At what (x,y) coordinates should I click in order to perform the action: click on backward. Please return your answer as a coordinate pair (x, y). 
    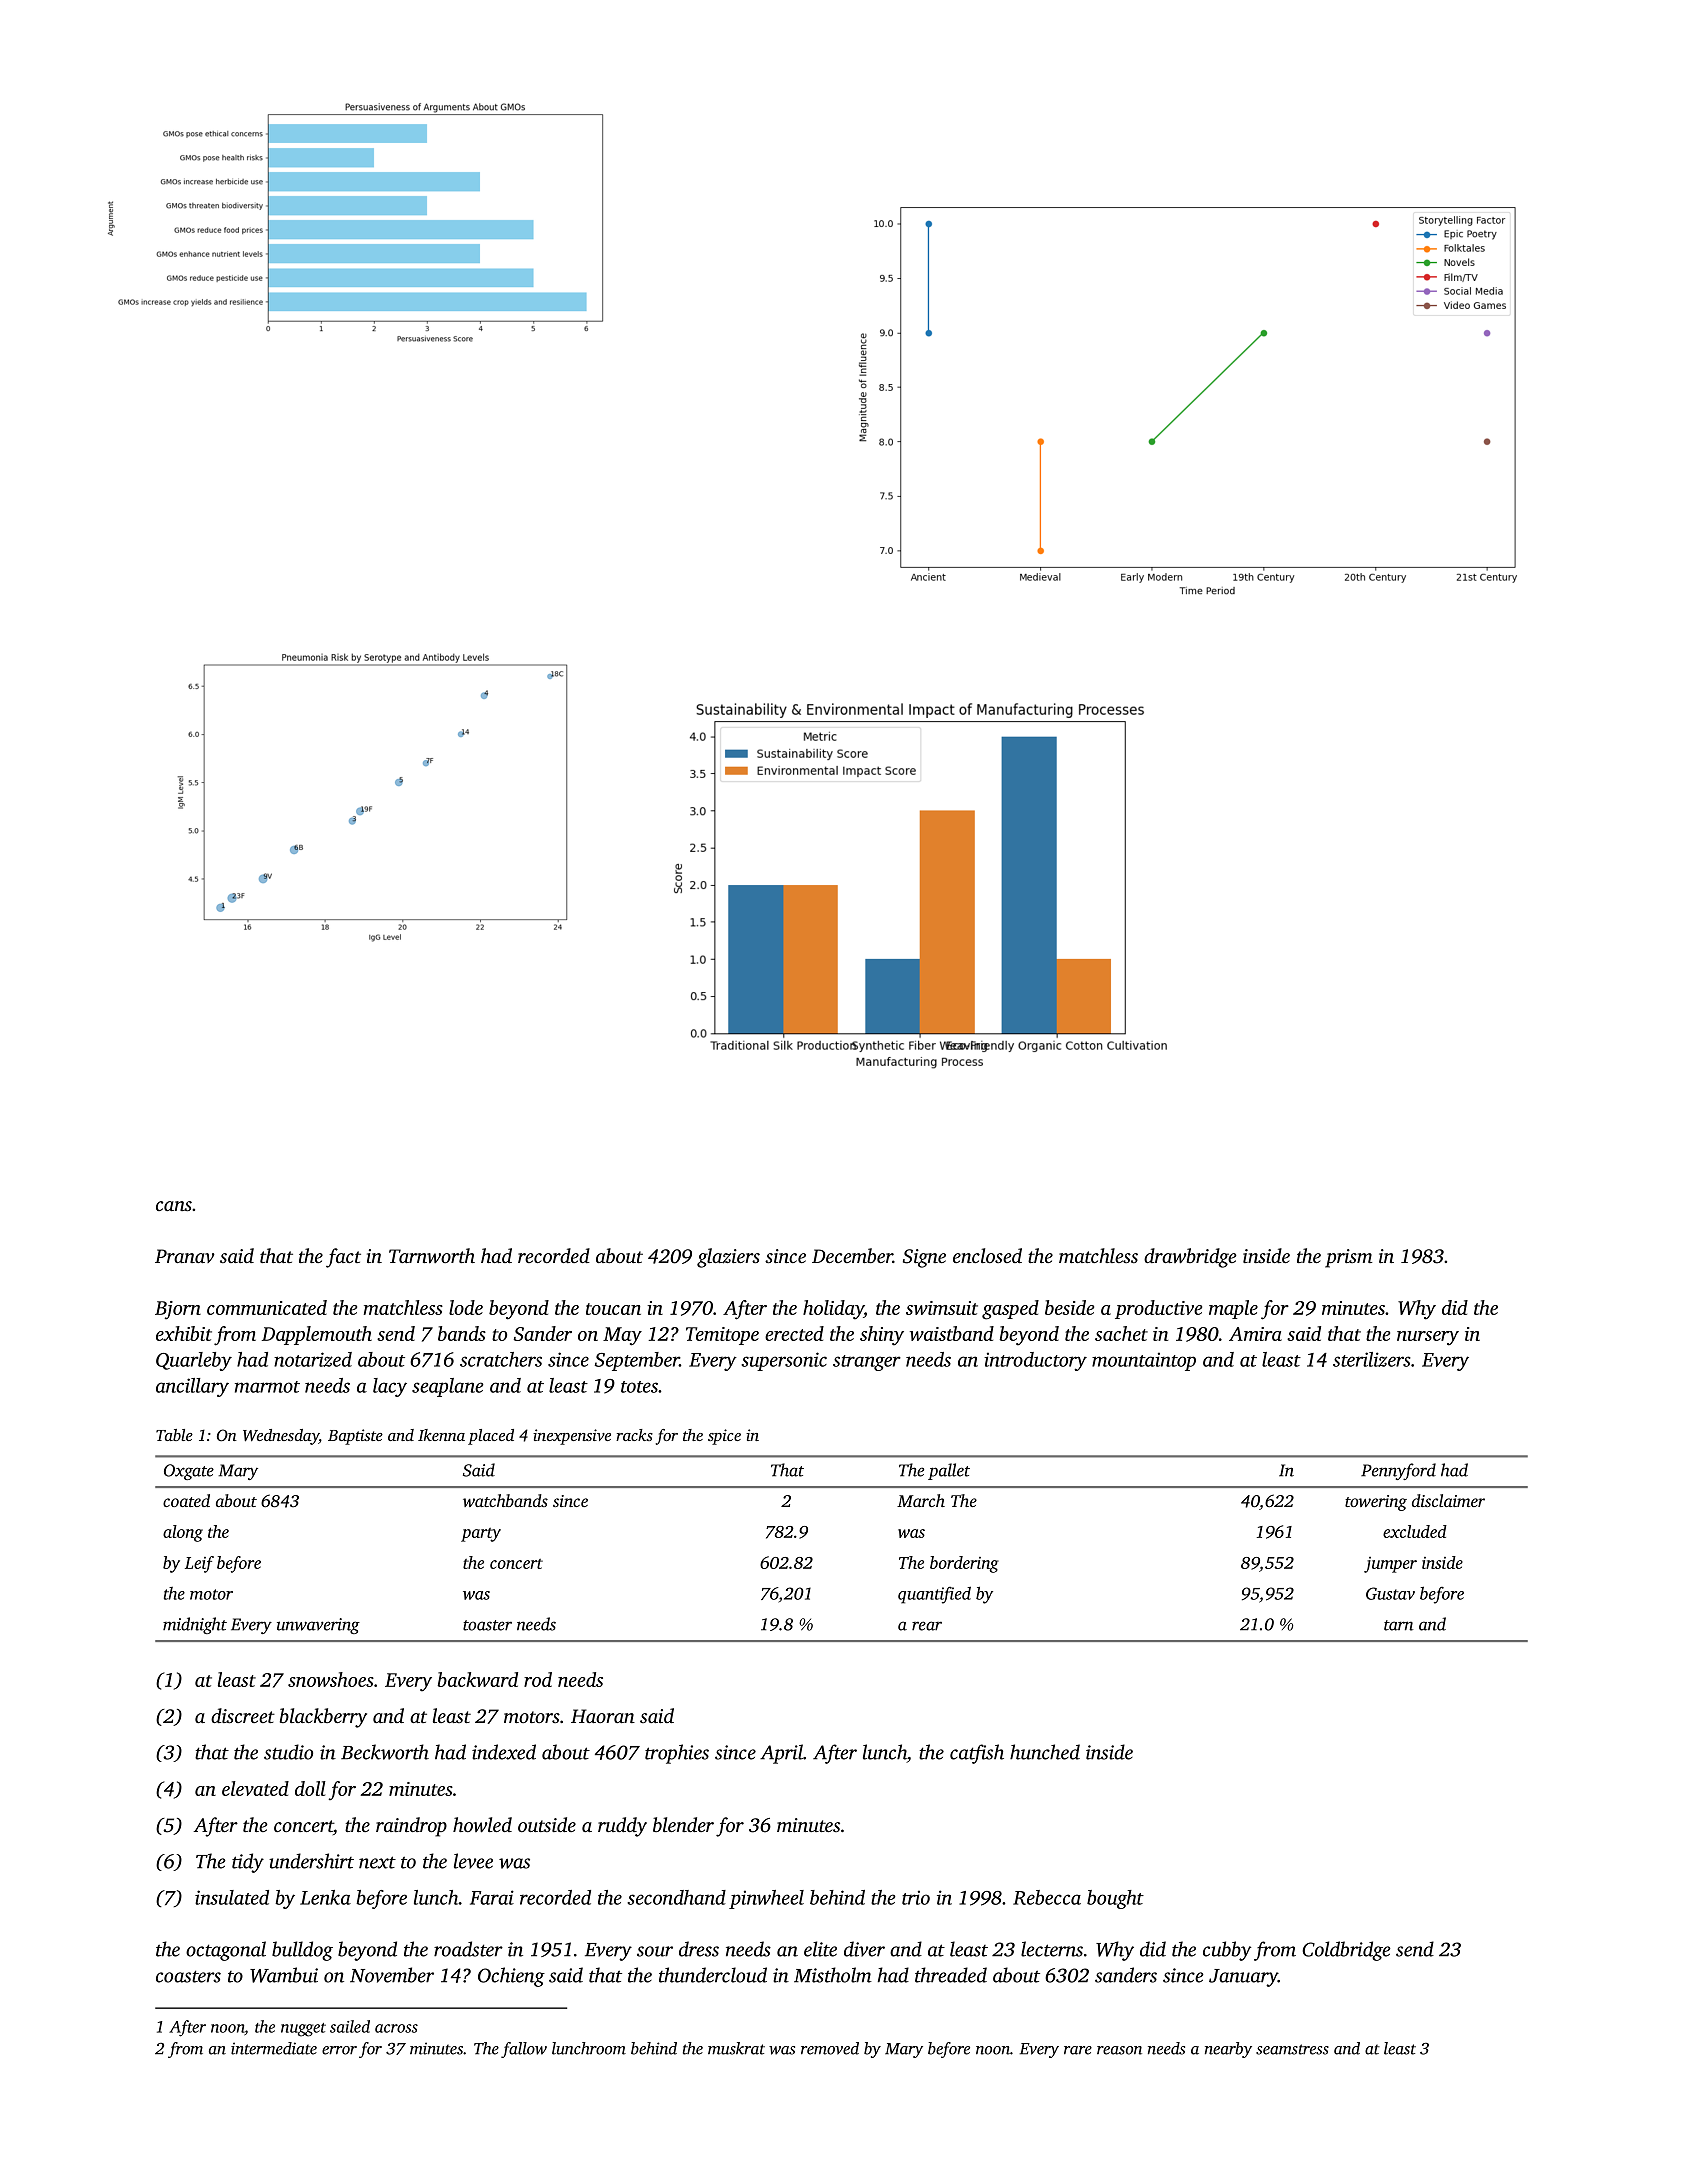
    Looking at the image, I should click on (477, 1679).
